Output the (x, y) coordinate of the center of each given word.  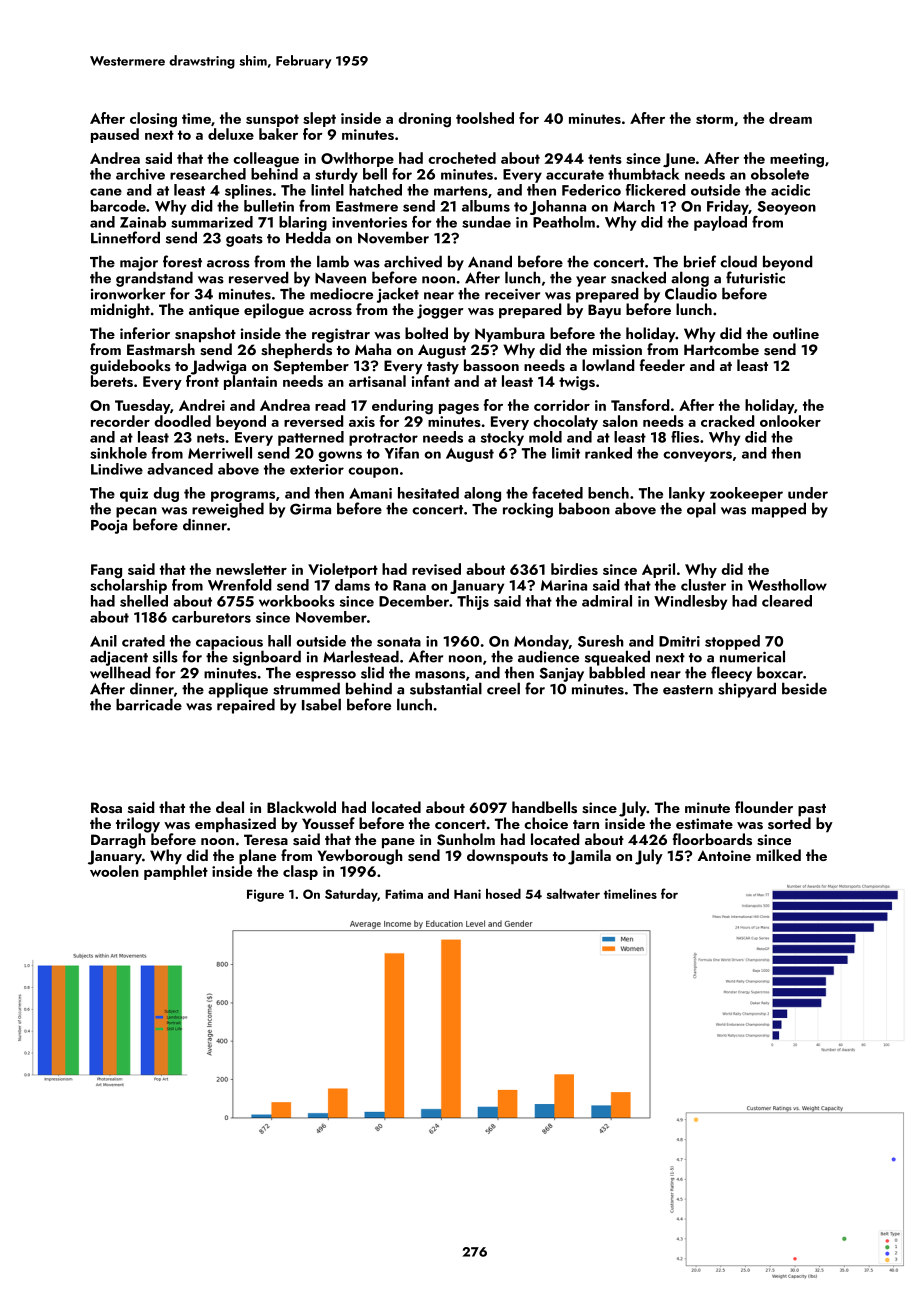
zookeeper (746, 494)
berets (112, 381)
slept (319, 119)
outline (796, 333)
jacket (398, 295)
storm (714, 119)
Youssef (328, 823)
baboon (584, 508)
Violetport (343, 570)
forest (182, 261)
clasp (300, 872)
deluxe (231, 134)
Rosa (106, 808)
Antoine (724, 855)
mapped (779, 510)
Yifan (402, 453)
